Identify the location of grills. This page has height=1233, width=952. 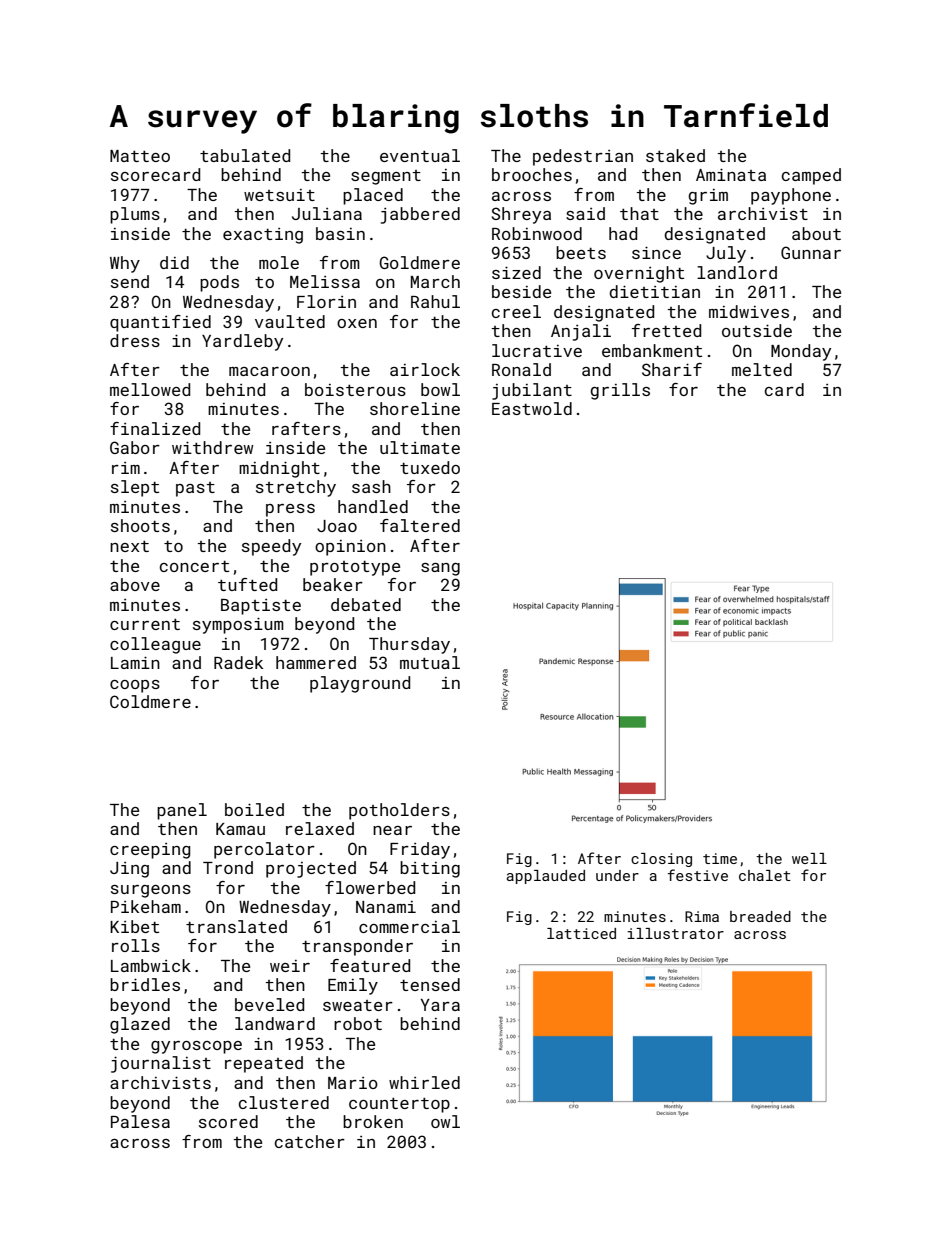
(620, 391).
